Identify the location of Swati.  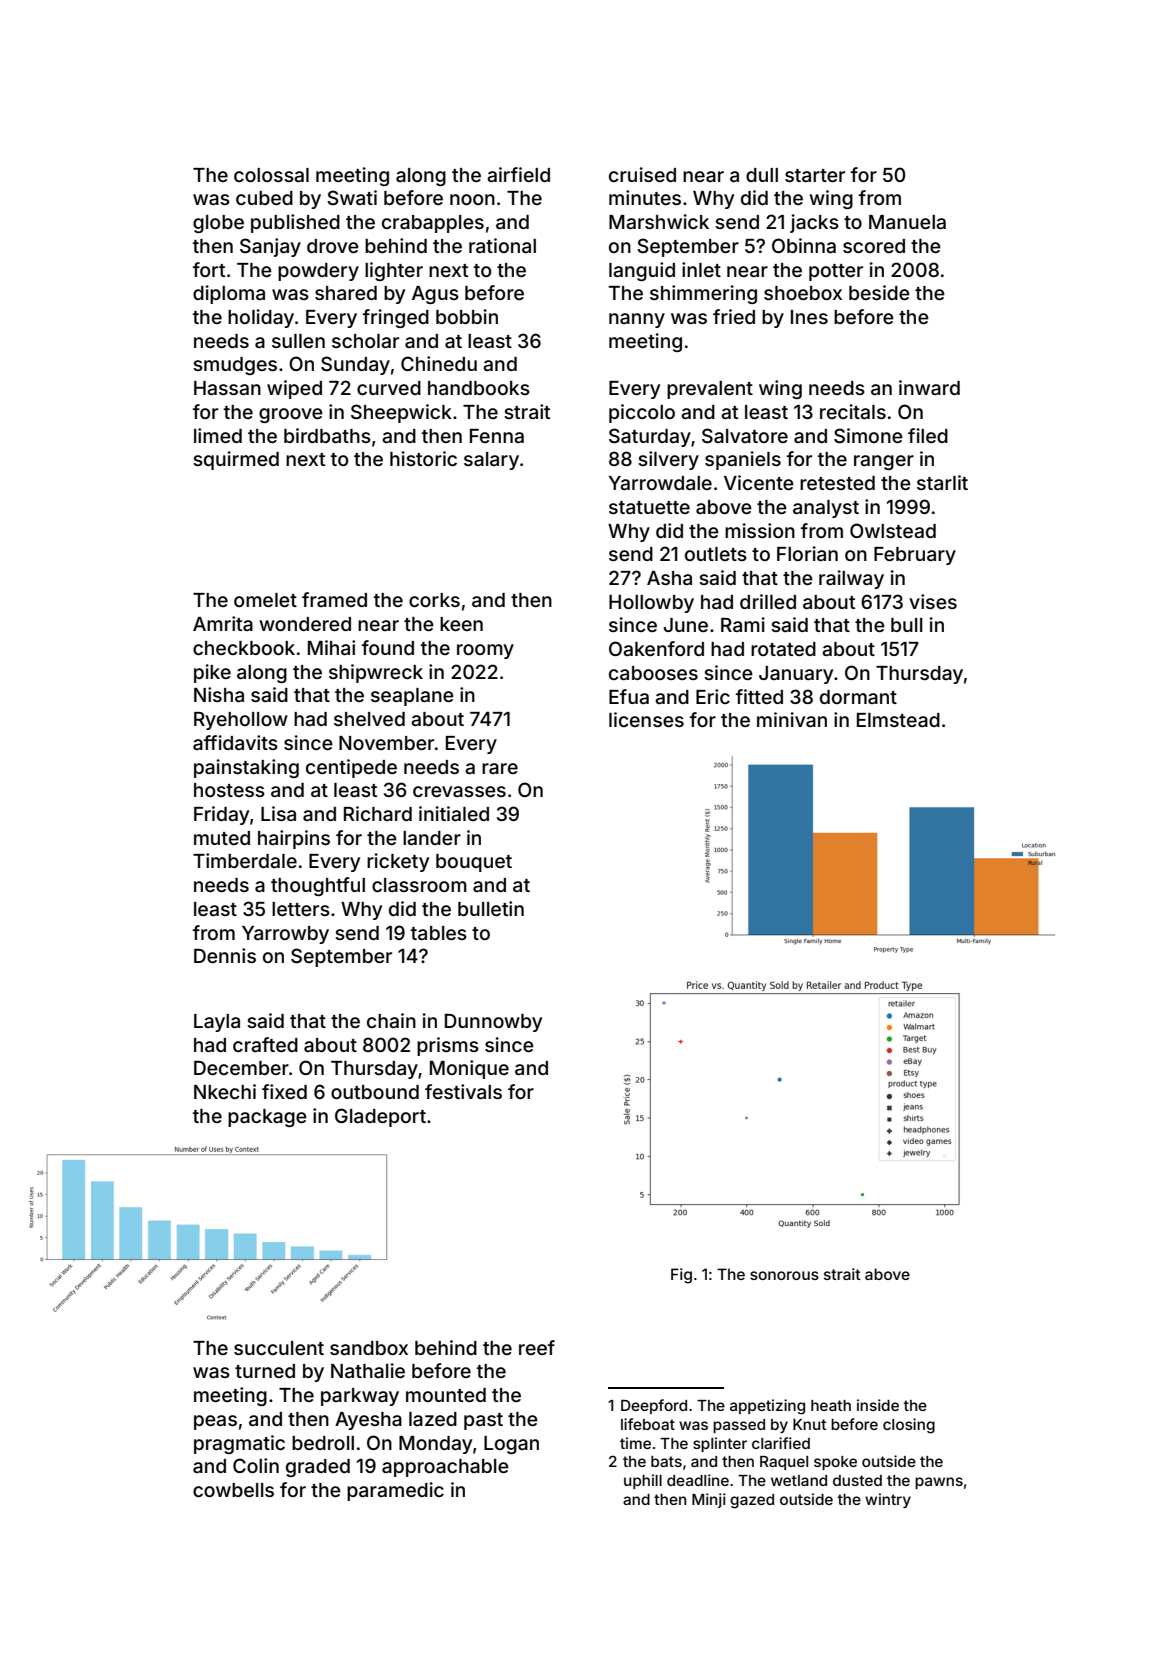
(352, 197).
